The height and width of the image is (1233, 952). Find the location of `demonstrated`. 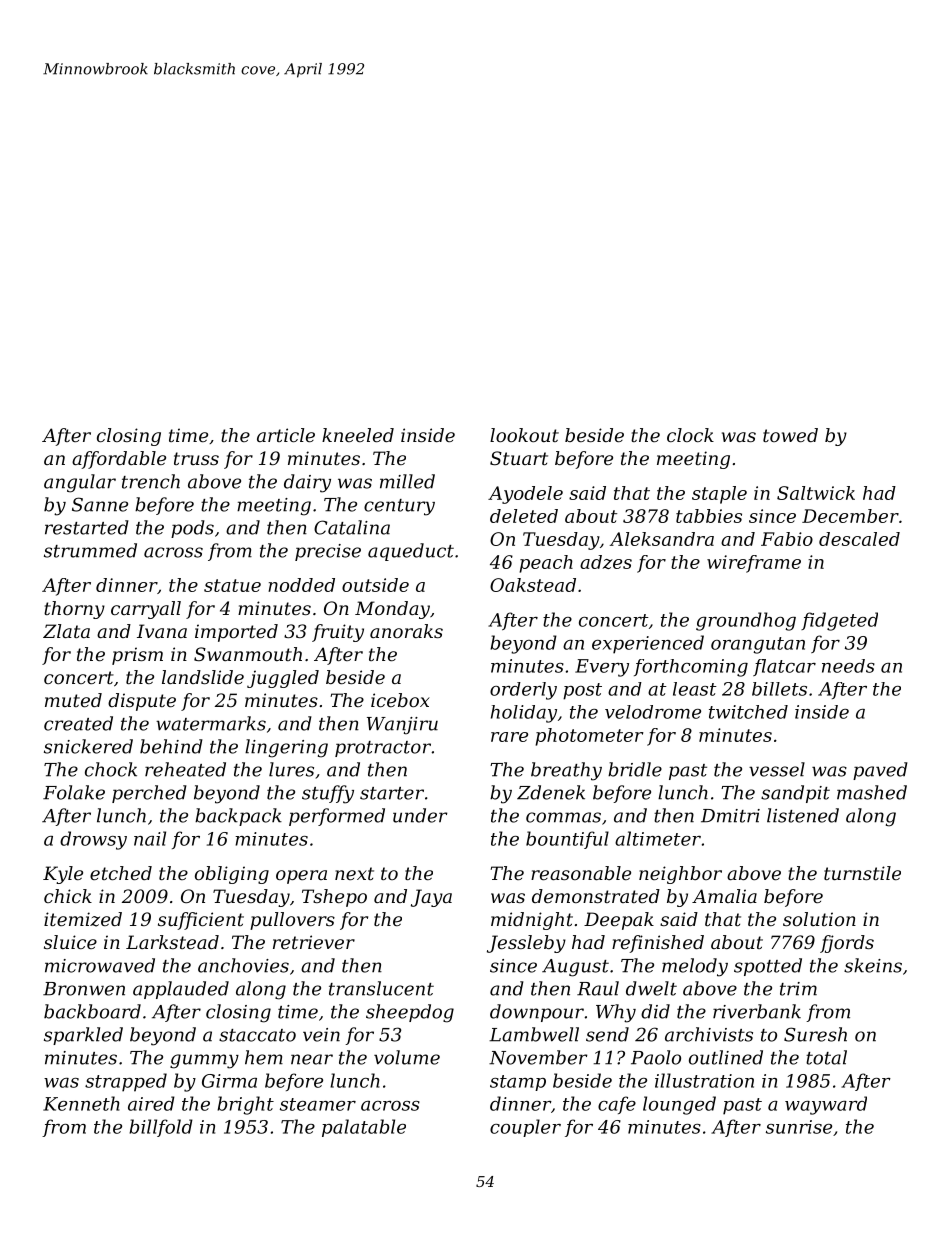

demonstrated is located at coordinates (596, 896).
